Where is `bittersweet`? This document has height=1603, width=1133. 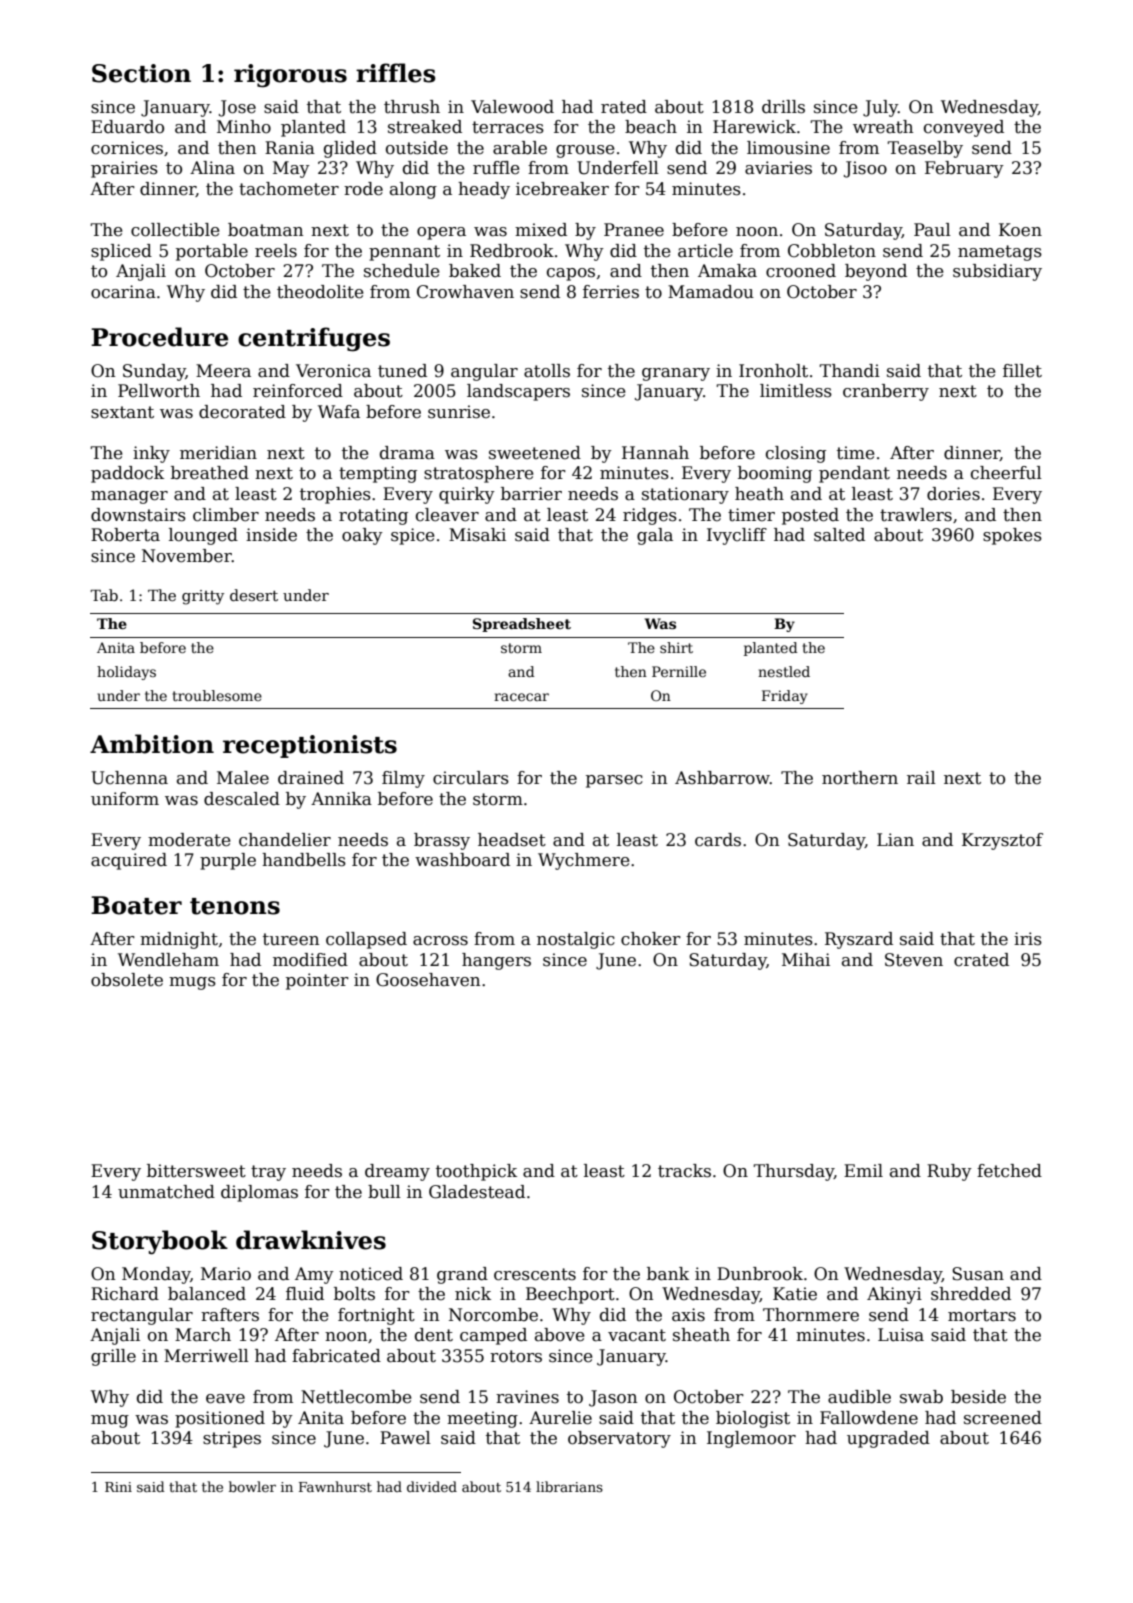 bittersweet is located at coordinates (196, 1171).
